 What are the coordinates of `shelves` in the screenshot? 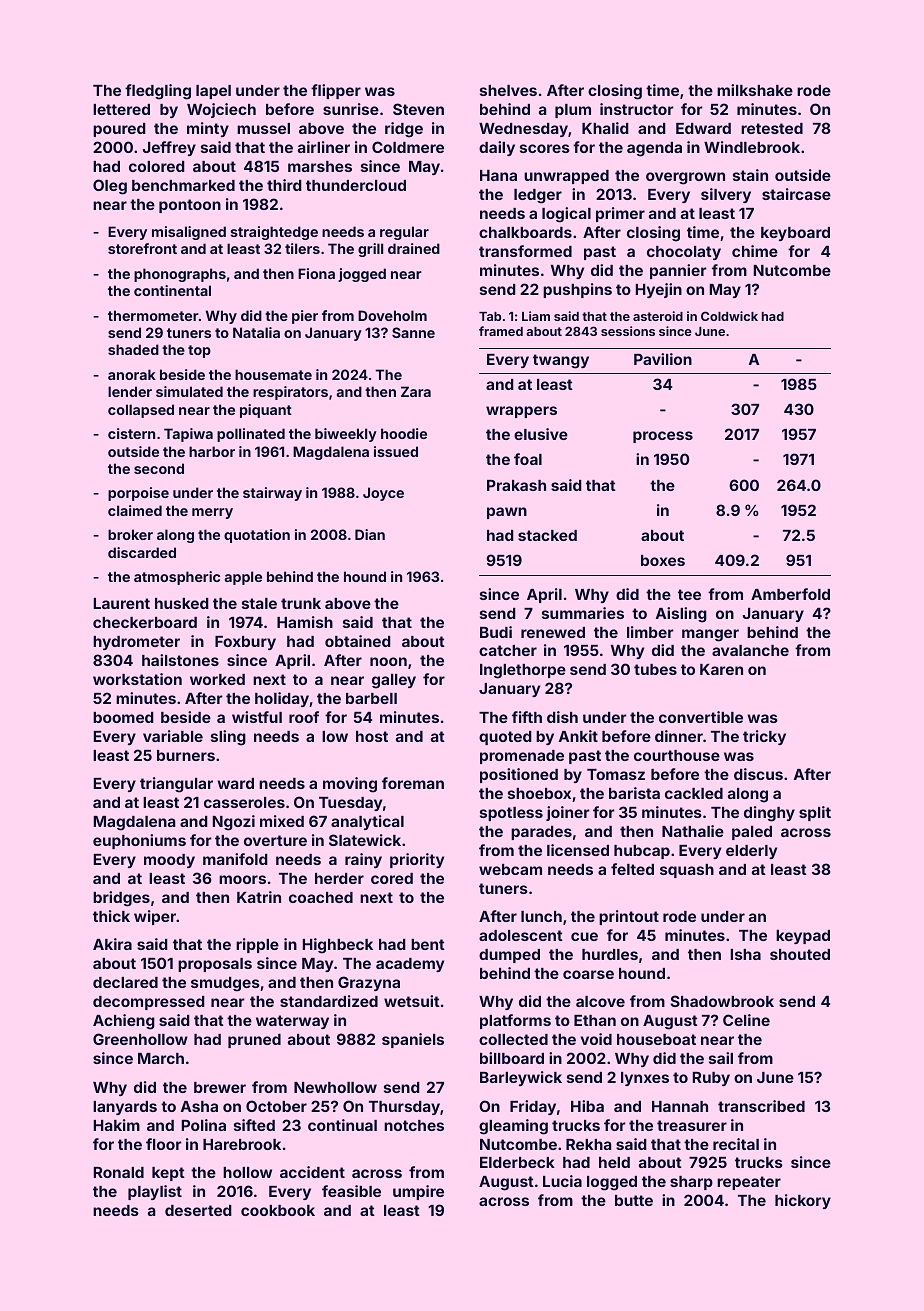 It's located at (508, 90).
